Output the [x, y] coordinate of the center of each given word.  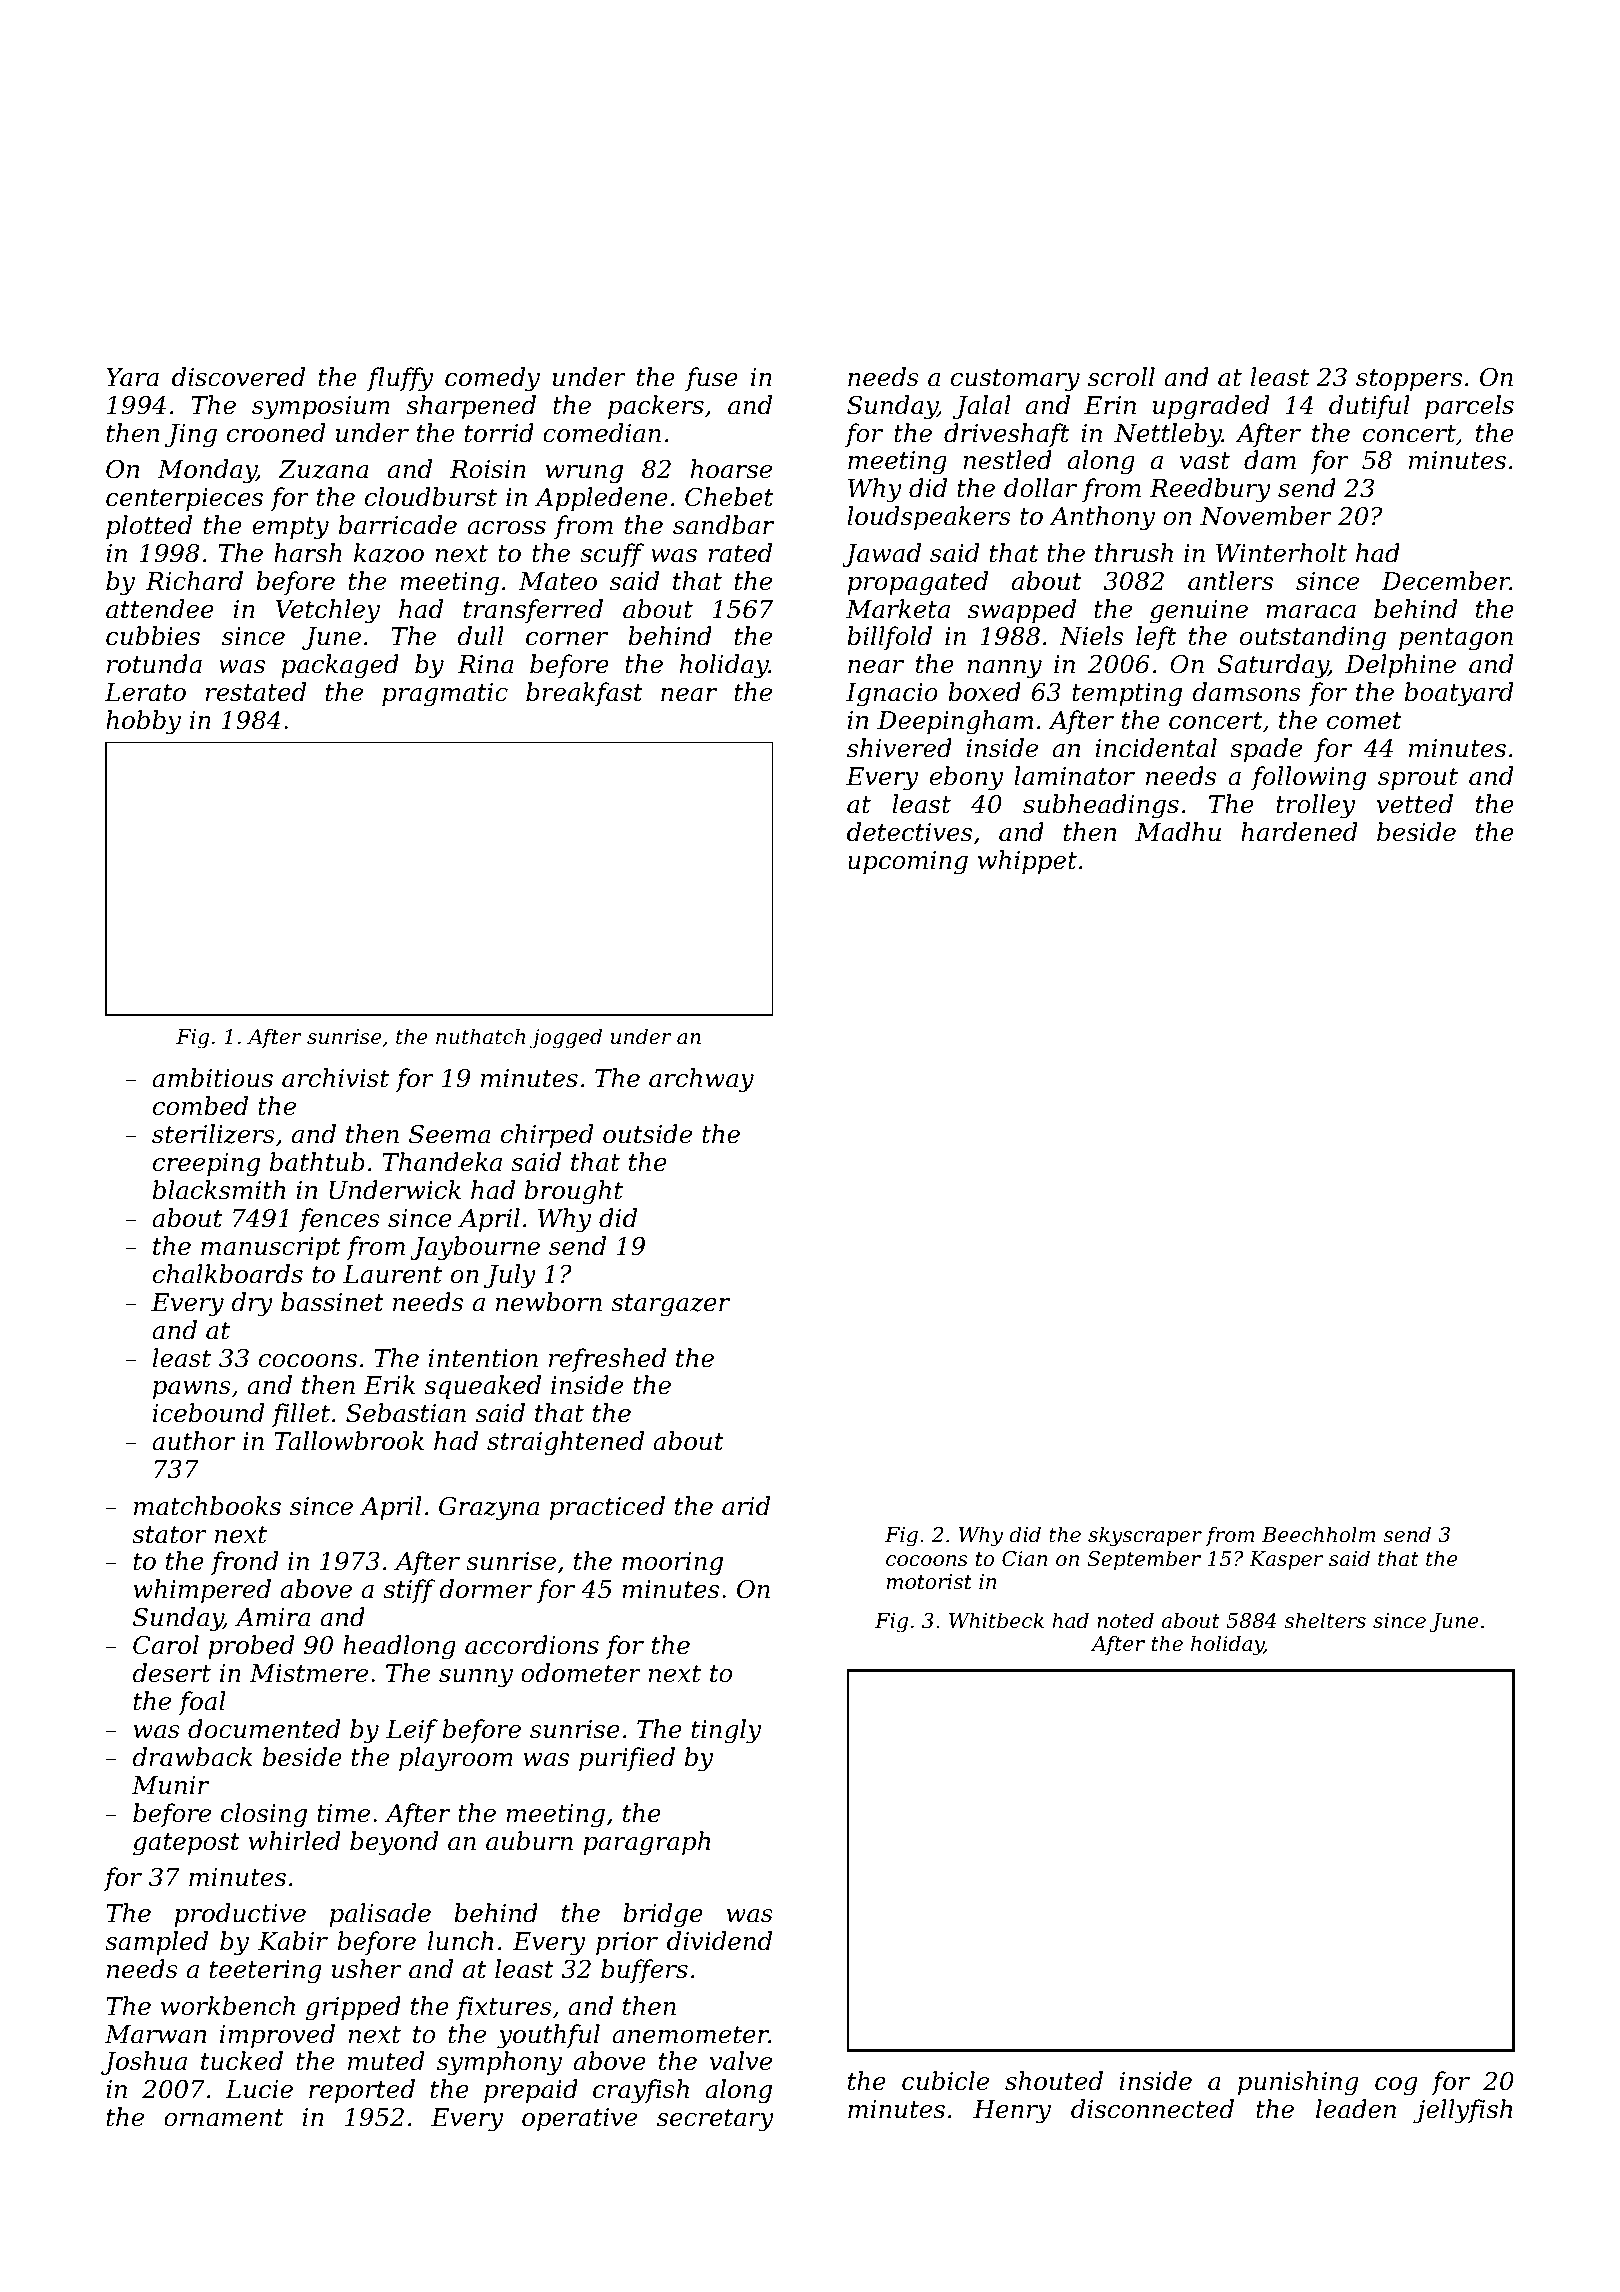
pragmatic [445, 695]
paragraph [646, 1843]
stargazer [671, 1305]
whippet [1027, 862]
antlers [1230, 581]
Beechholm [1319, 1534]
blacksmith [219, 1190]
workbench [228, 2006]
